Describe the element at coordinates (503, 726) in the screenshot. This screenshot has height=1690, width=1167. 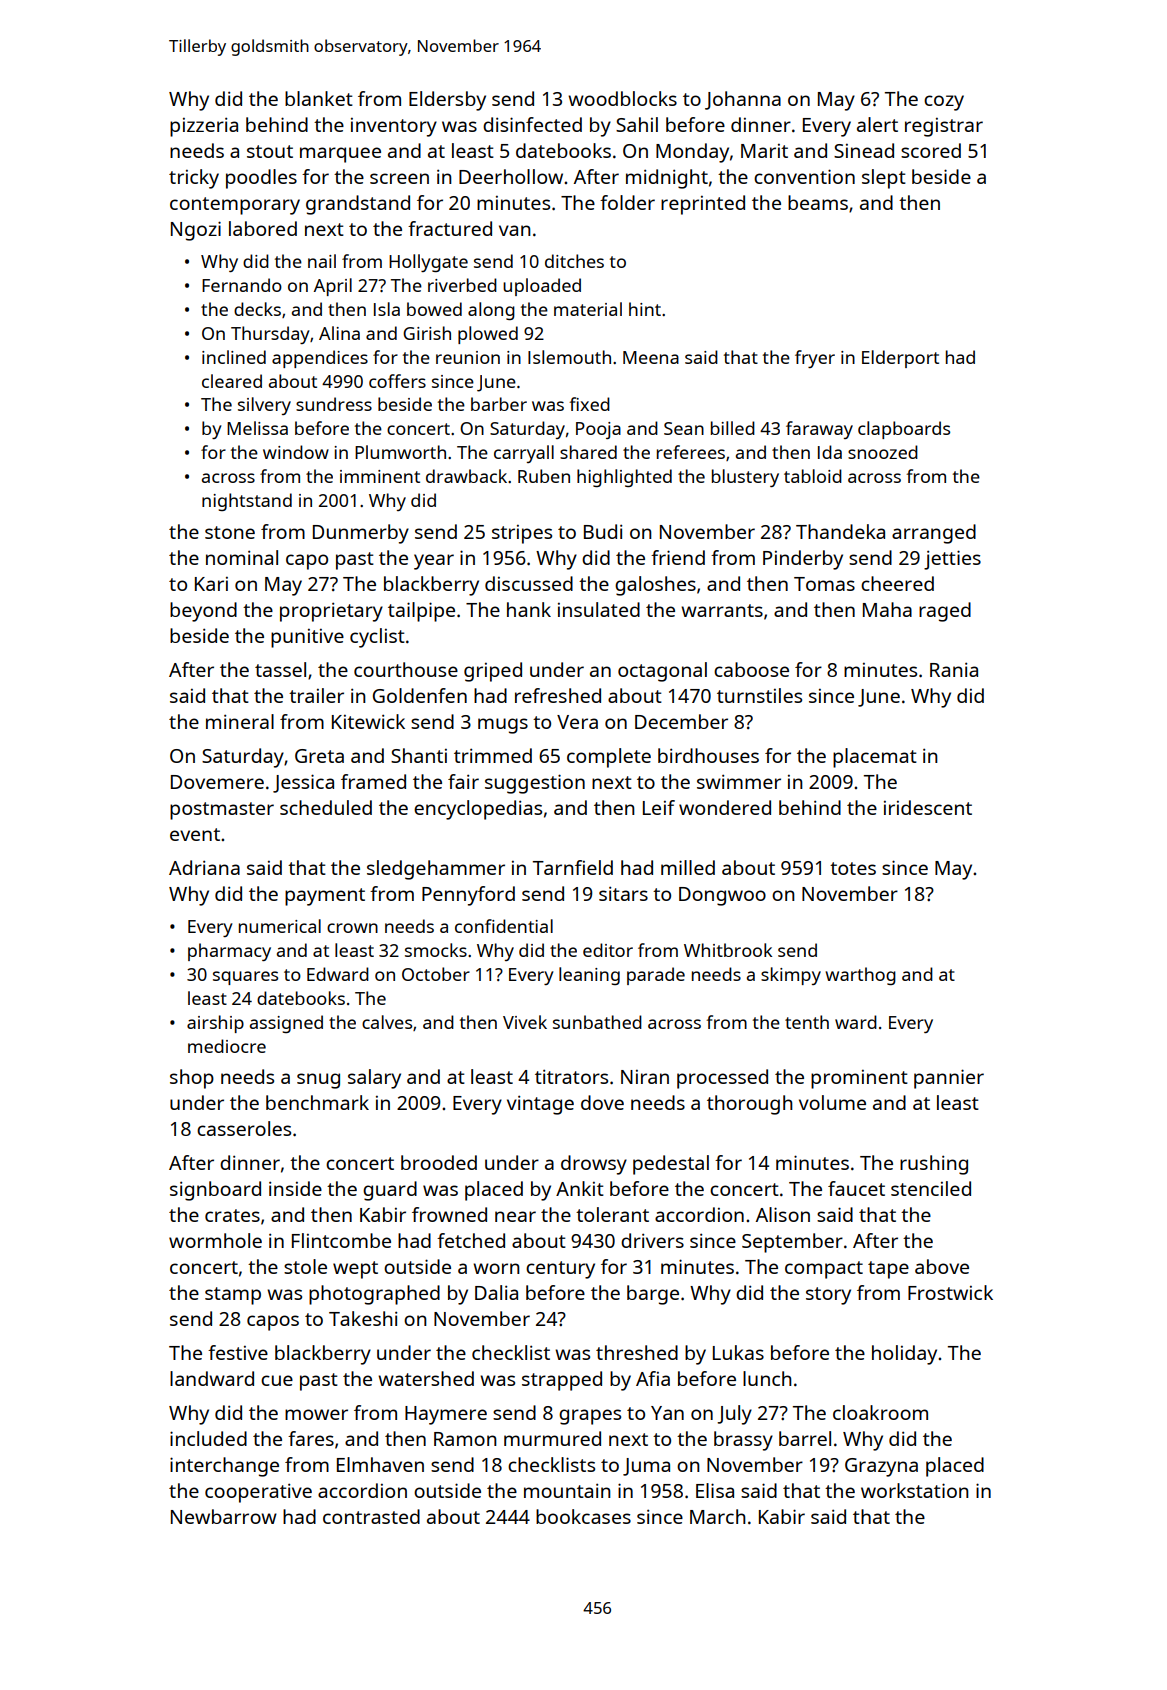
I see `mugs` at that location.
